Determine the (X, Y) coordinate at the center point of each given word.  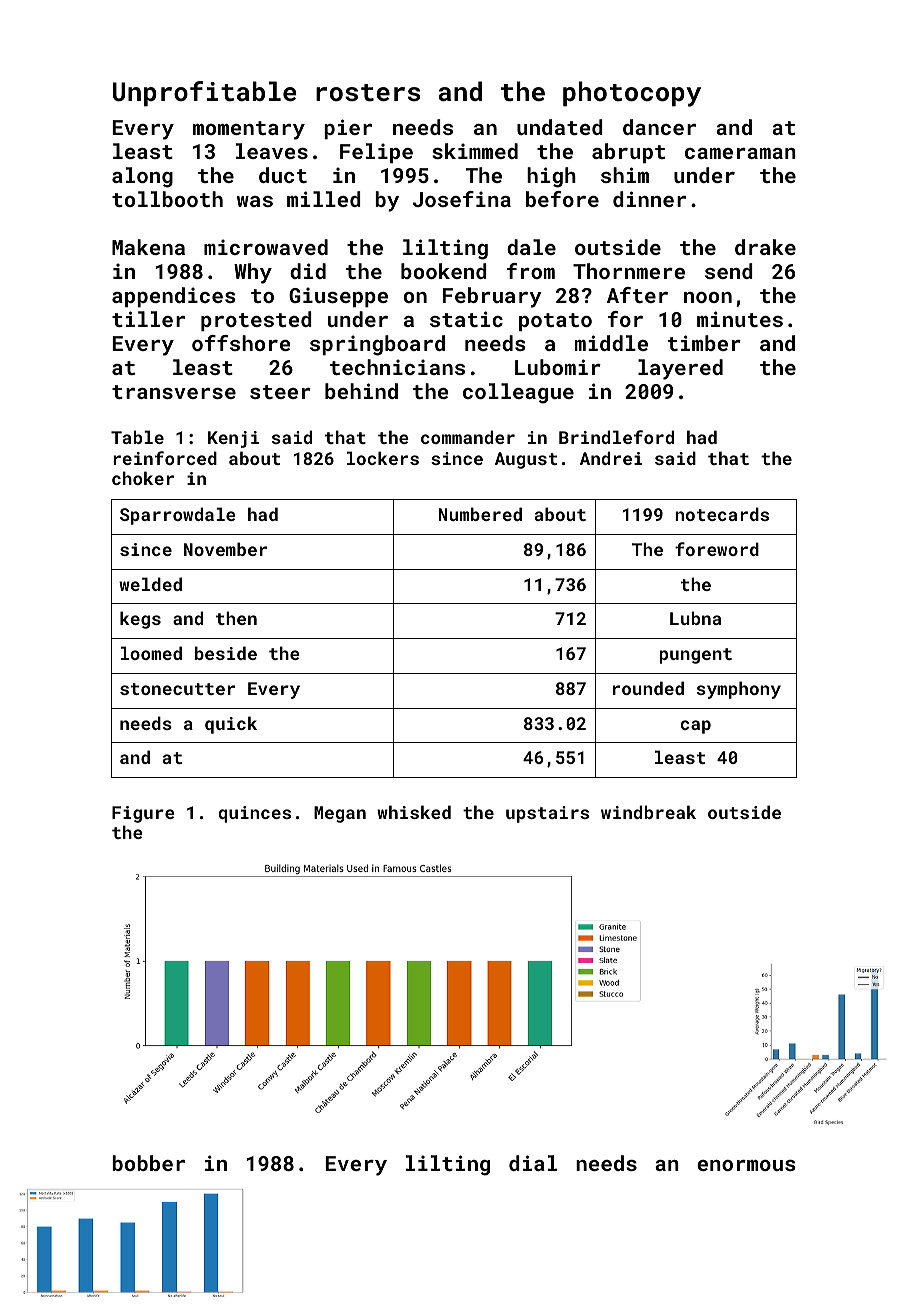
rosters (368, 93)
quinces (255, 814)
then (236, 618)
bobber (148, 1163)
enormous (746, 1165)
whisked (414, 812)
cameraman (740, 153)
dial (533, 1163)
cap (696, 727)
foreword (717, 549)
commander (468, 437)
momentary (249, 130)
